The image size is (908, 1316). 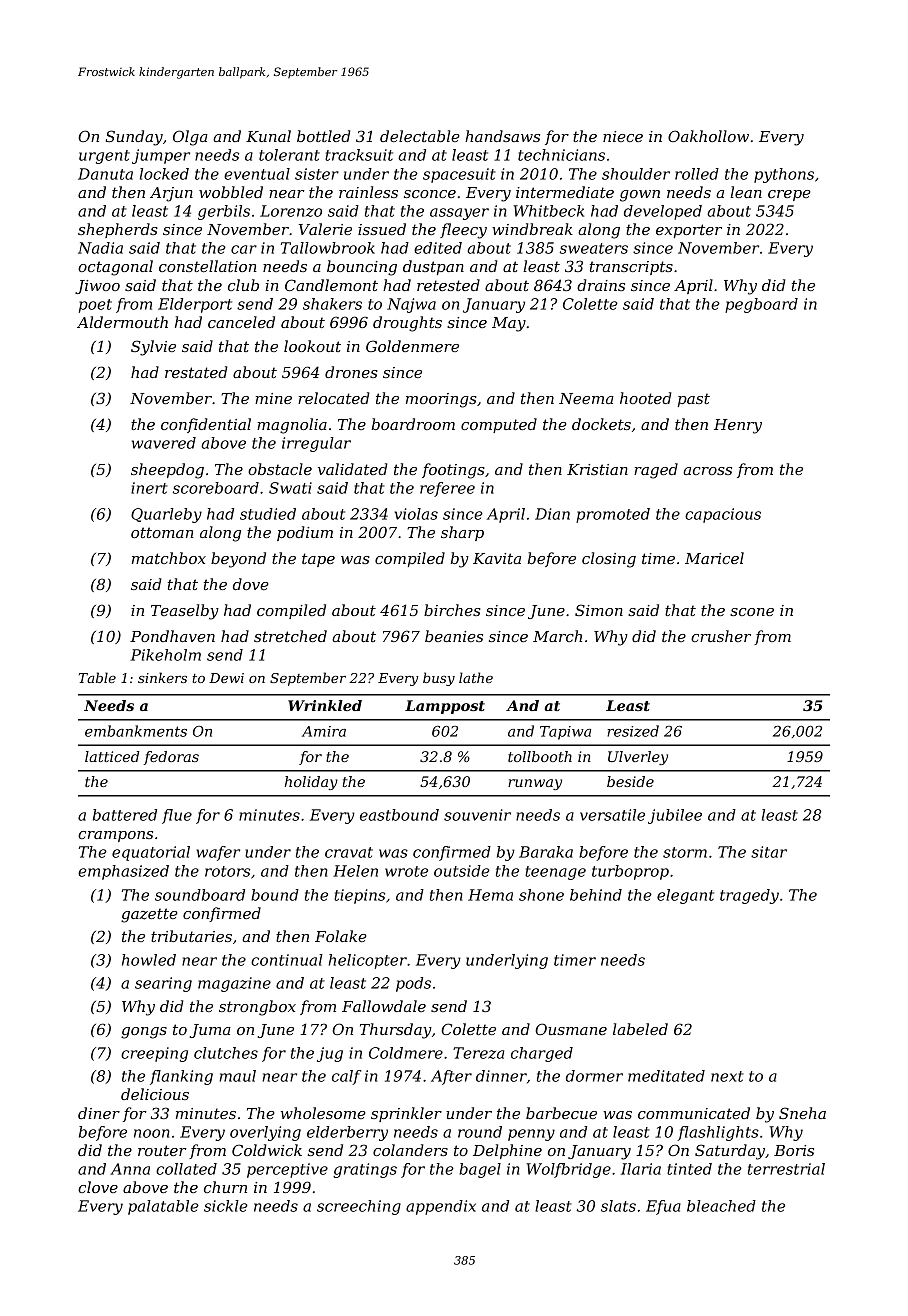 I want to click on urgent, so click(x=104, y=157).
